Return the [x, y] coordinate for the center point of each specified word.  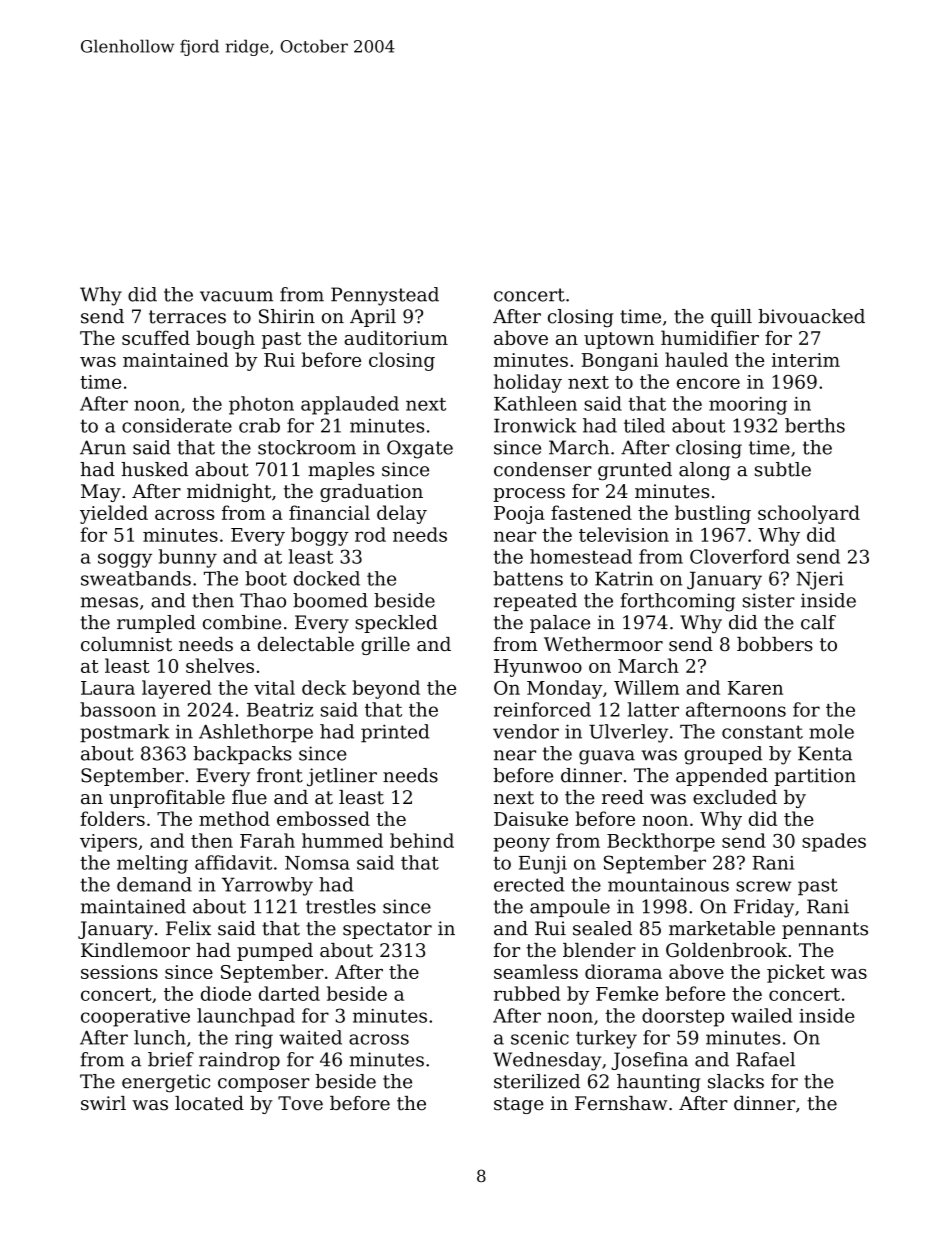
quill [731, 318]
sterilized [537, 1081]
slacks [736, 1081]
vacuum [236, 296]
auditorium [396, 337]
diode [226, 993]
